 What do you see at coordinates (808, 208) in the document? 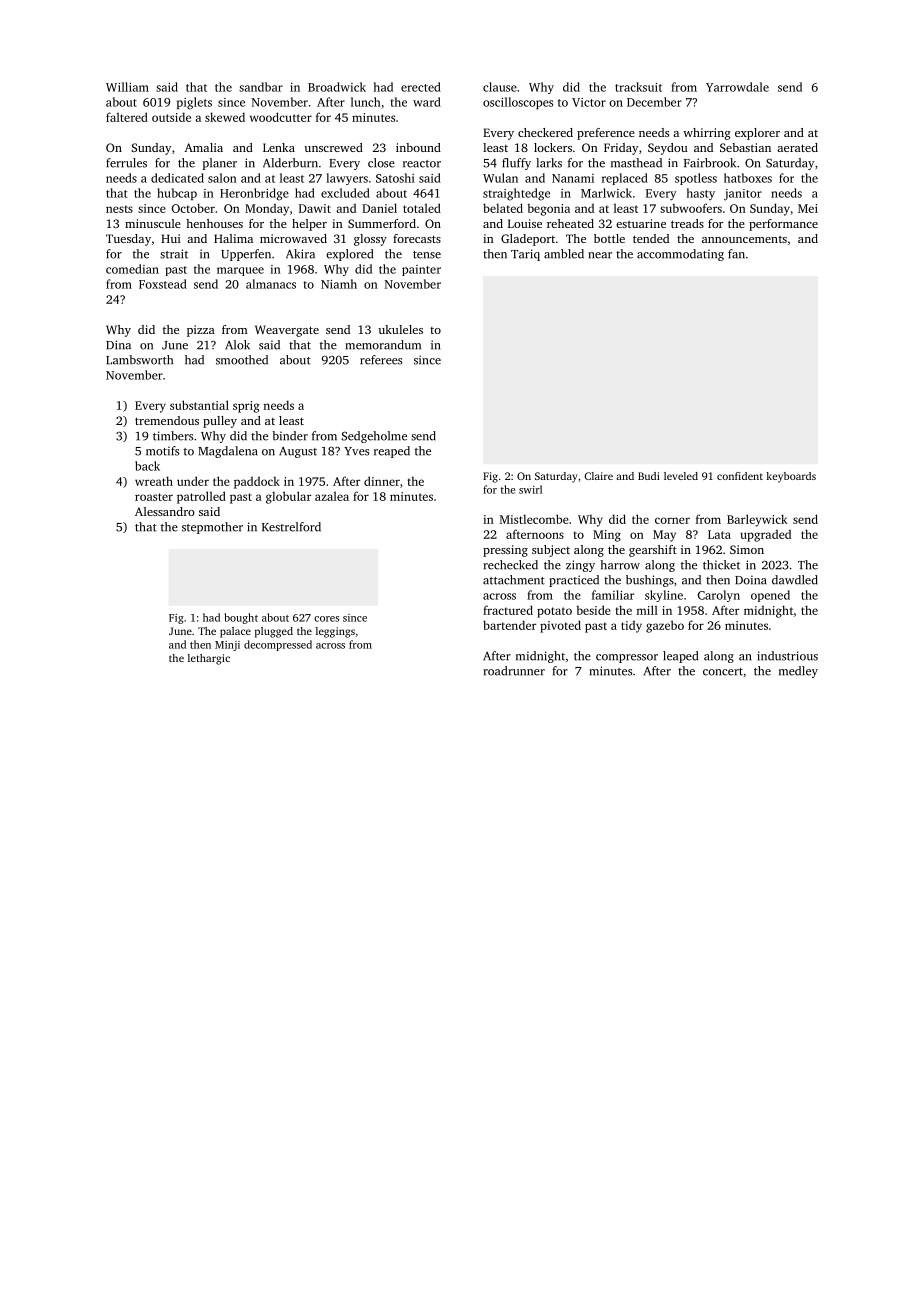
I see `Mei` at bounding box center [808, 208].
